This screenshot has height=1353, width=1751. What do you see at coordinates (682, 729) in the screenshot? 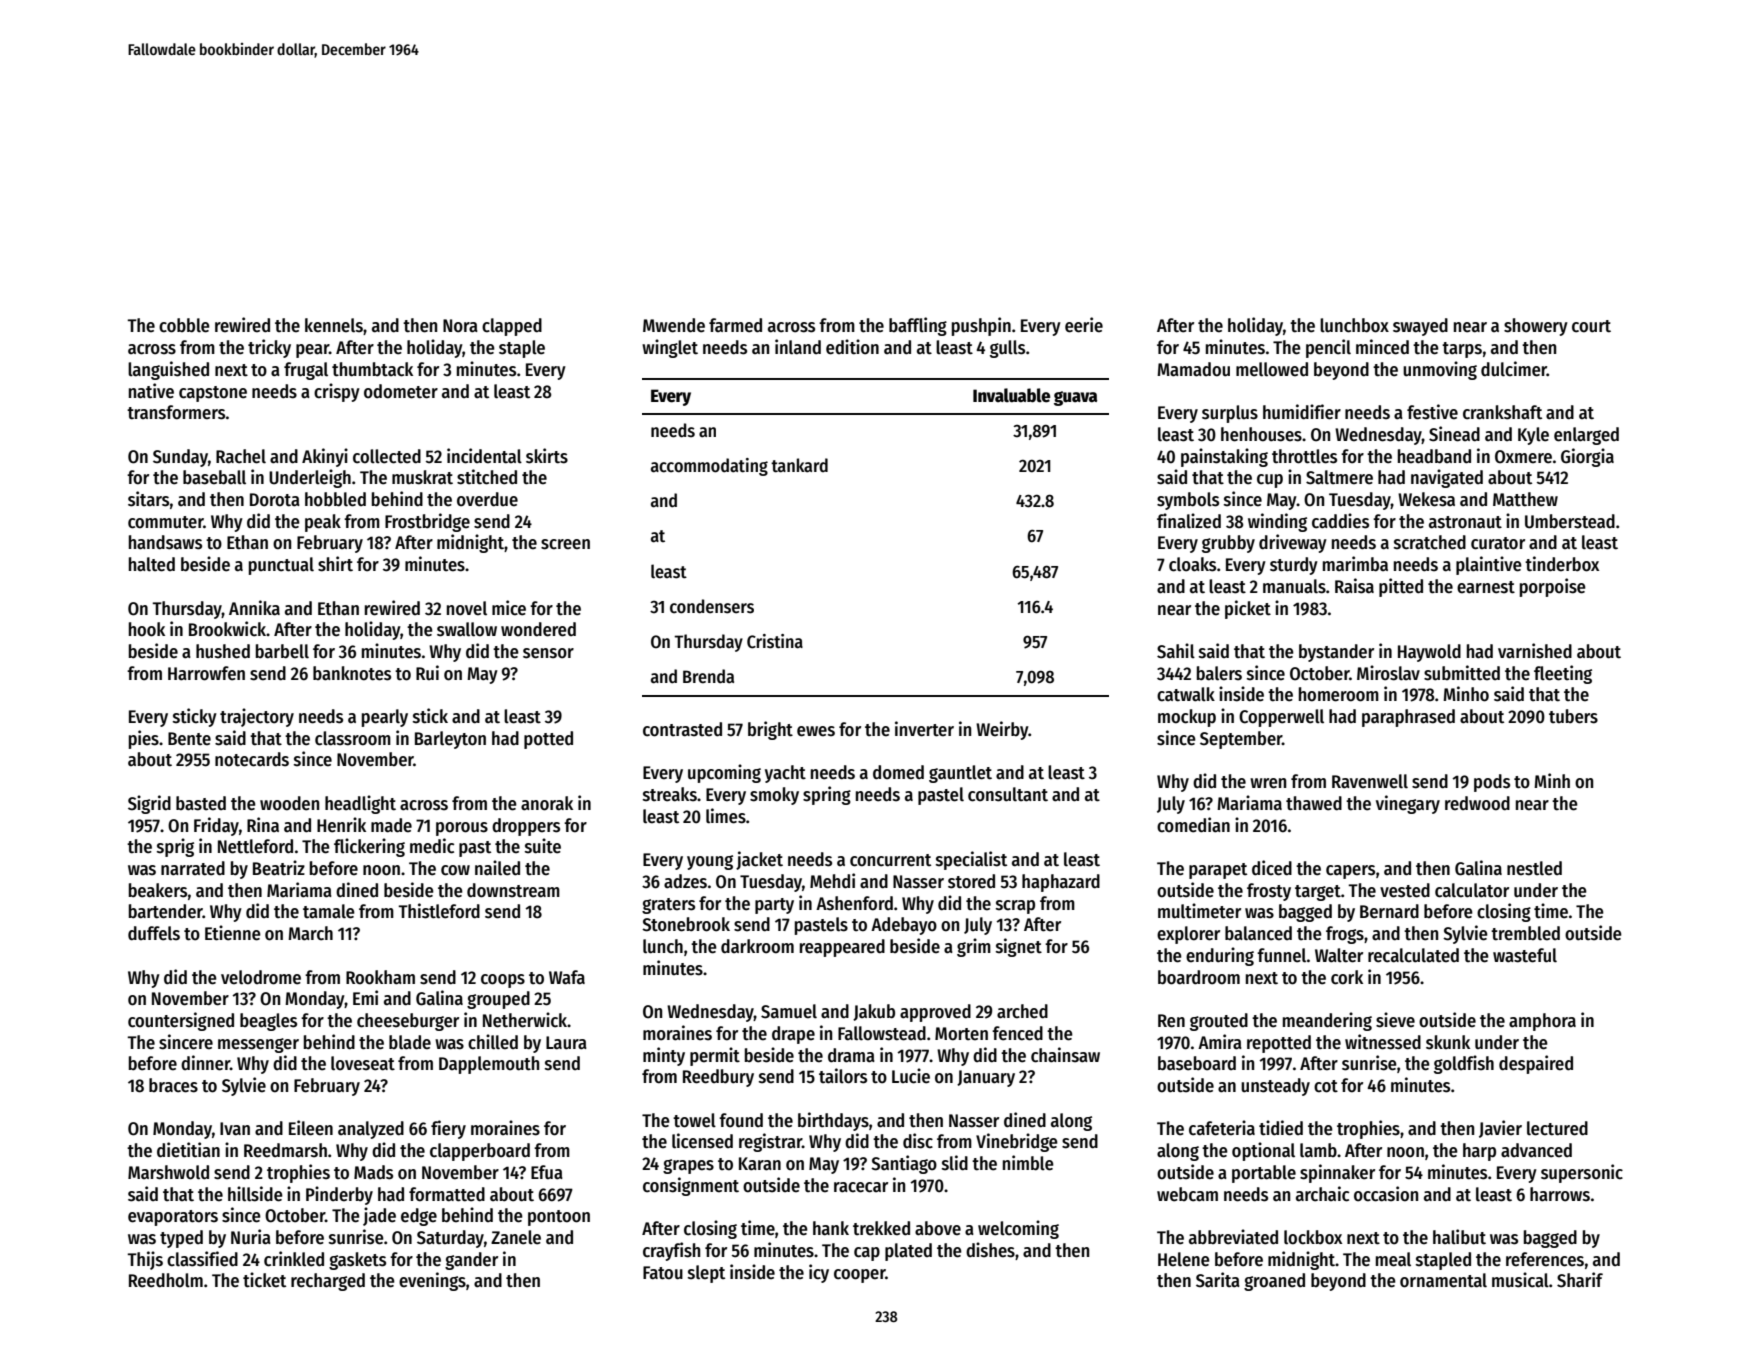
I see `contrasted` at bounding box center [682, 729].
